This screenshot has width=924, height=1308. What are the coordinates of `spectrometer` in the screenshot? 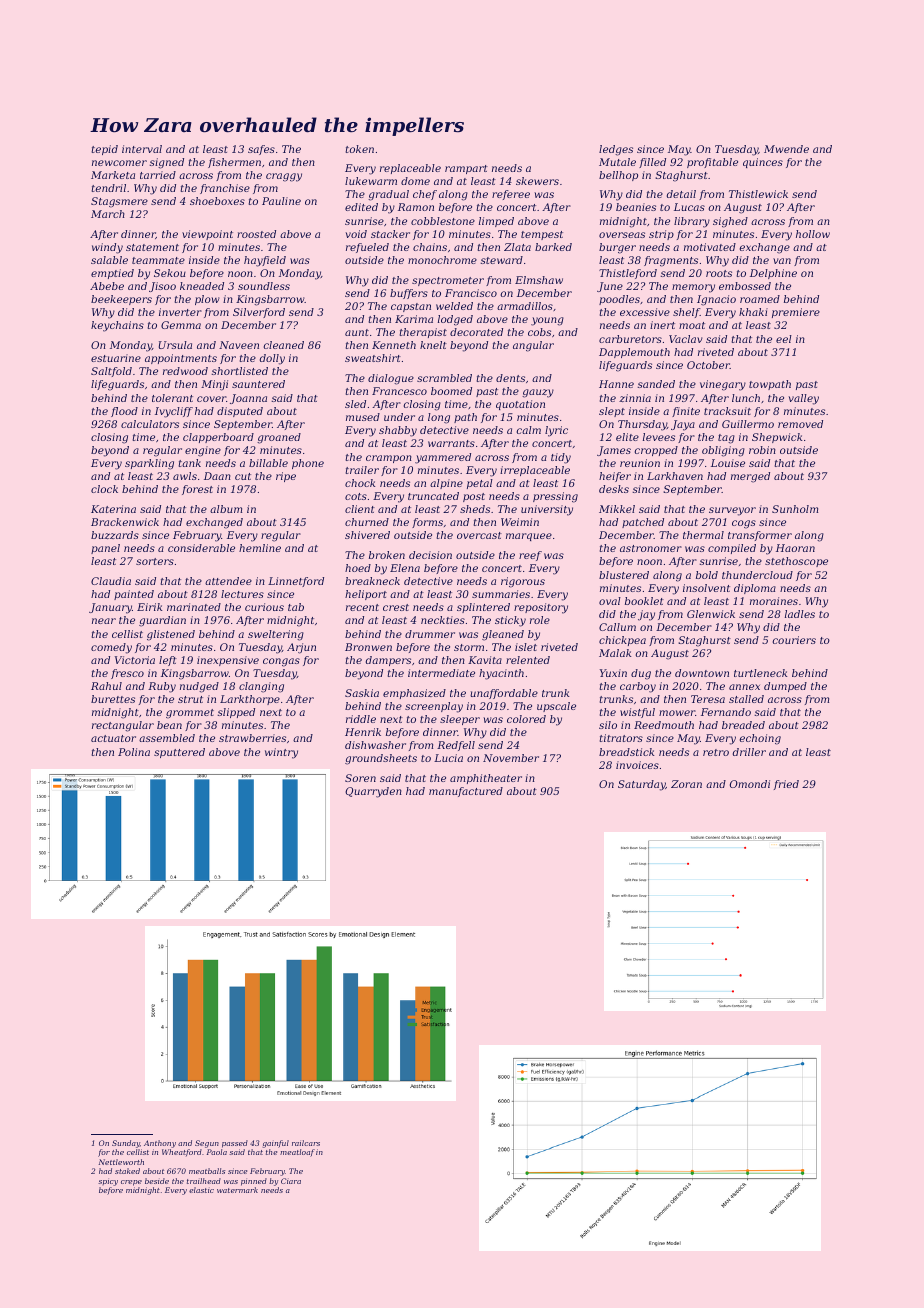 It's located at (448, 281).
